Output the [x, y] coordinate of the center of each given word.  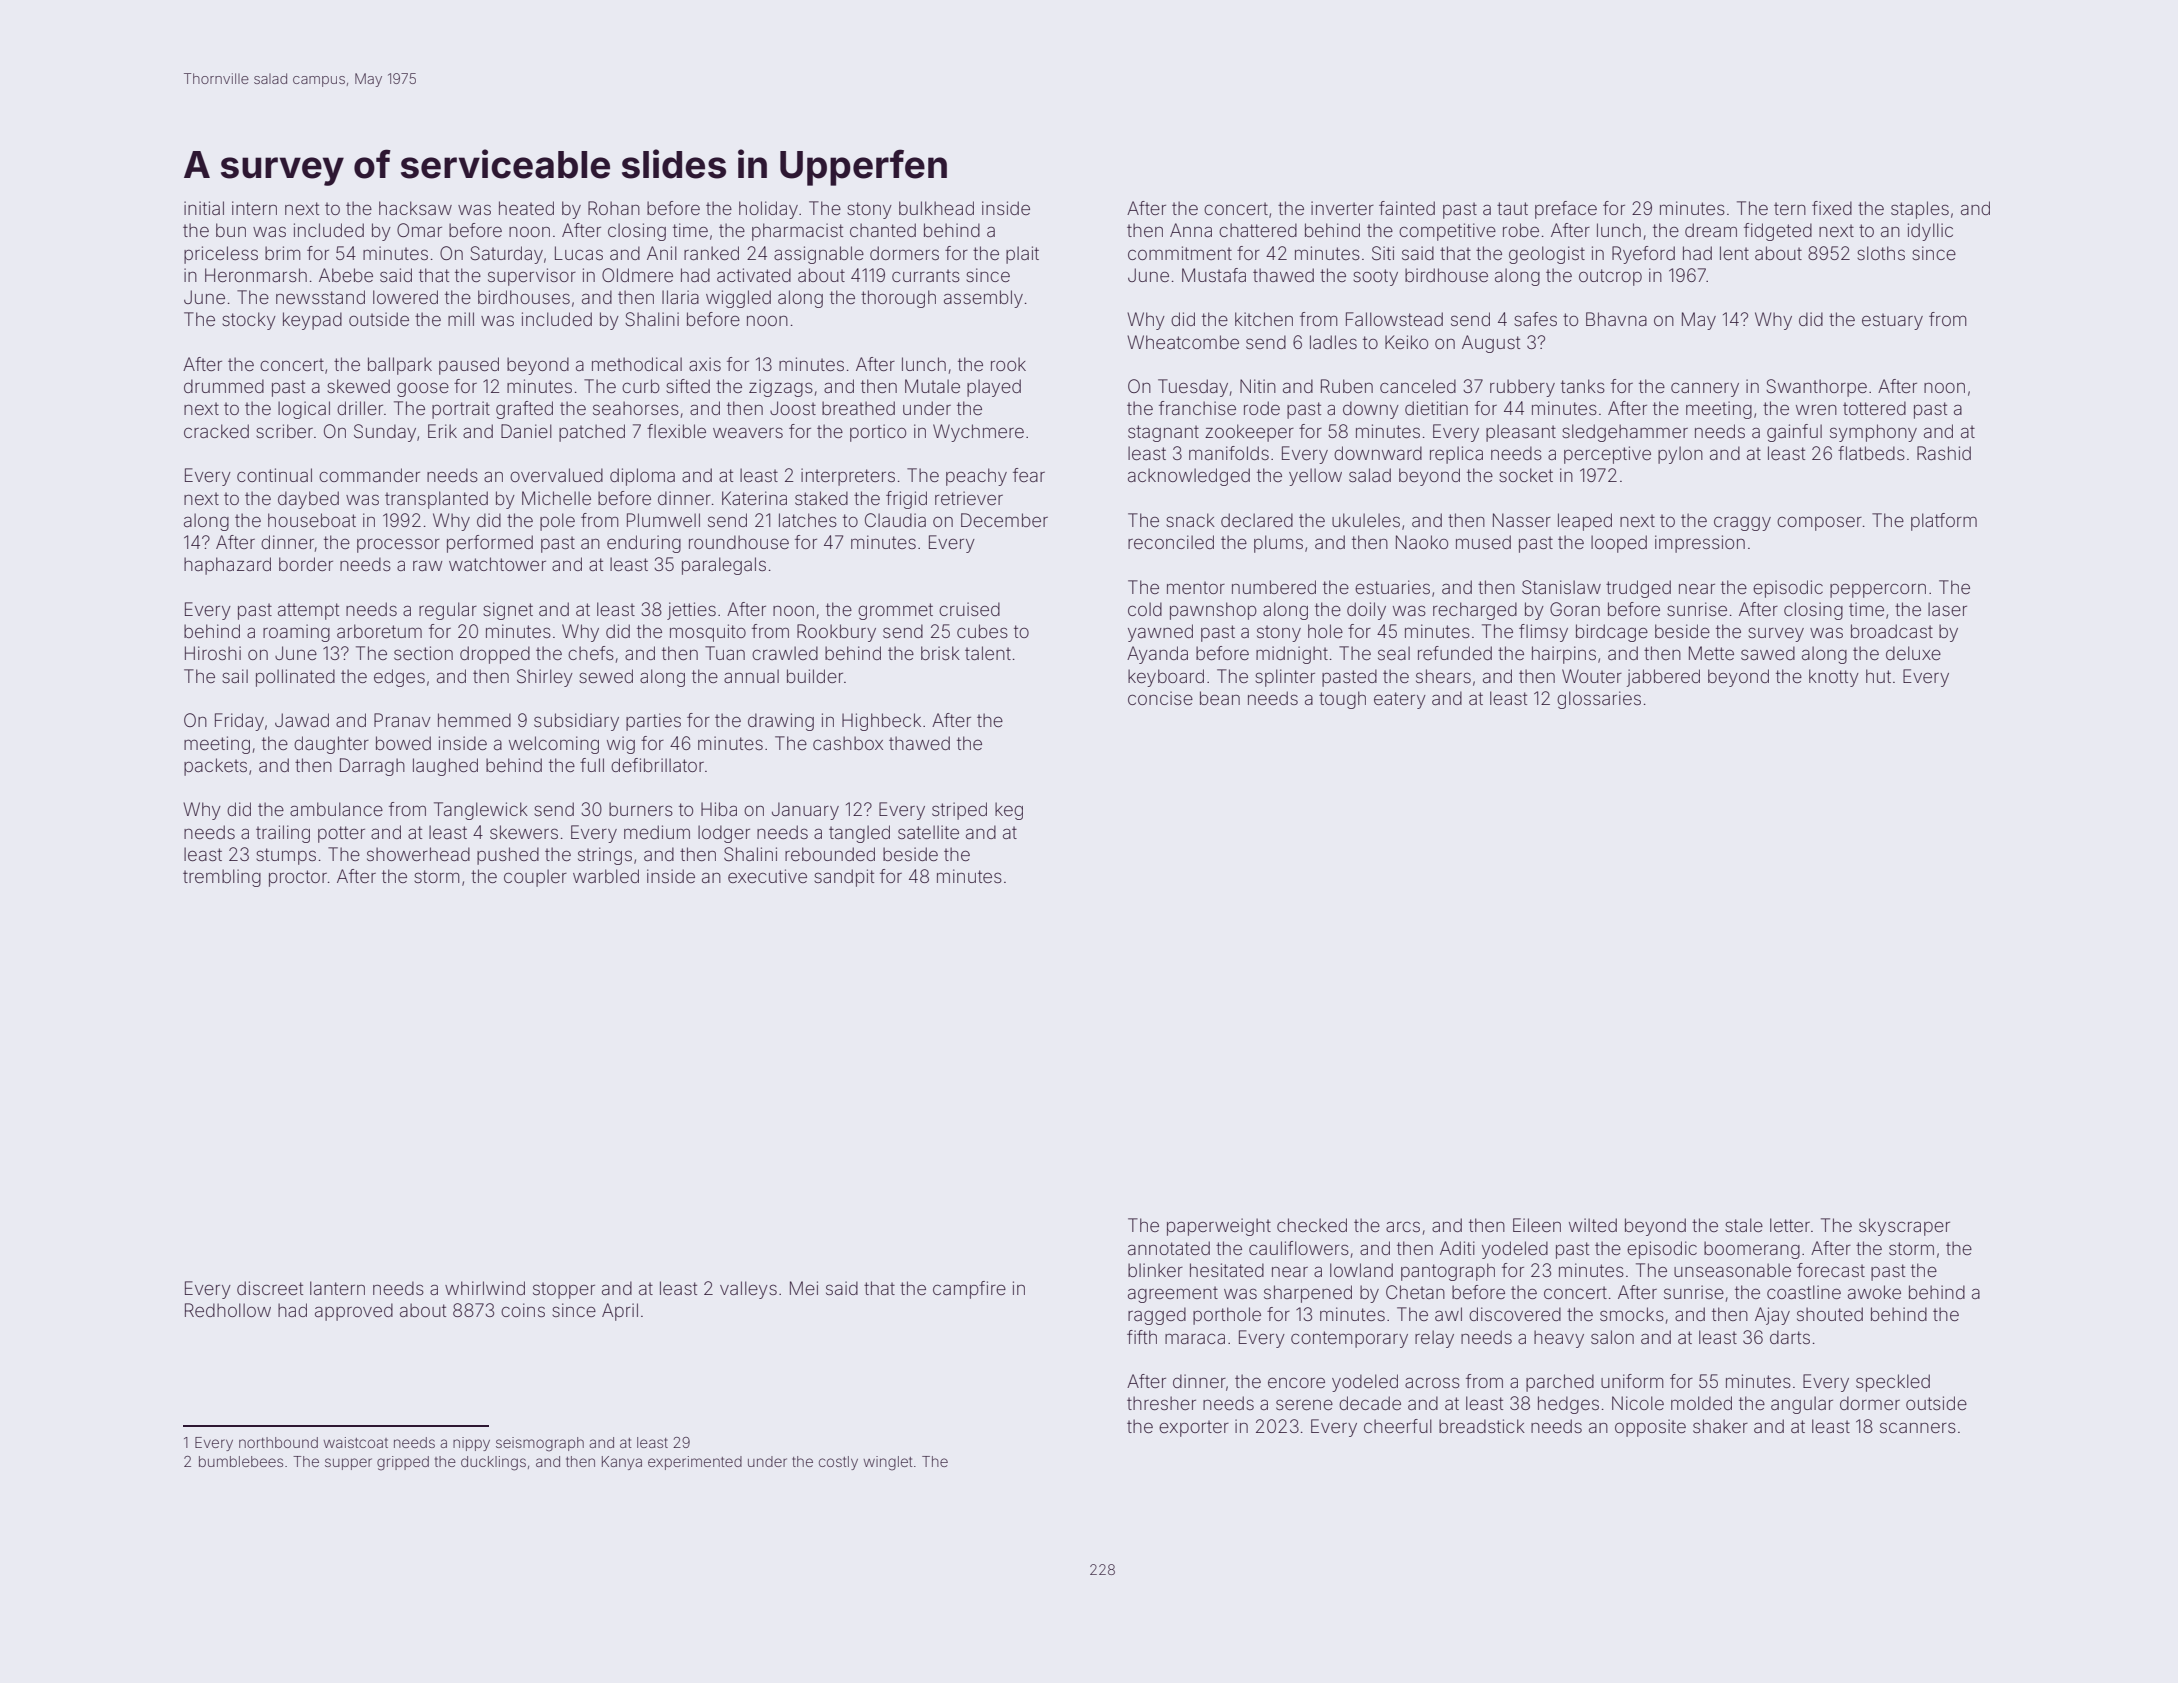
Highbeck [881, 722]
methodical [637, 364]
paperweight [1219, 1227]
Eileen [1537, 1225]
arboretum [379, 631]
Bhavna [1616, 319]
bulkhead [936, 208]
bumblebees [241, 1461]
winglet [888, 1463]
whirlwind [485, 1288]
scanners [1918, 1427]
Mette [1711, 653]
